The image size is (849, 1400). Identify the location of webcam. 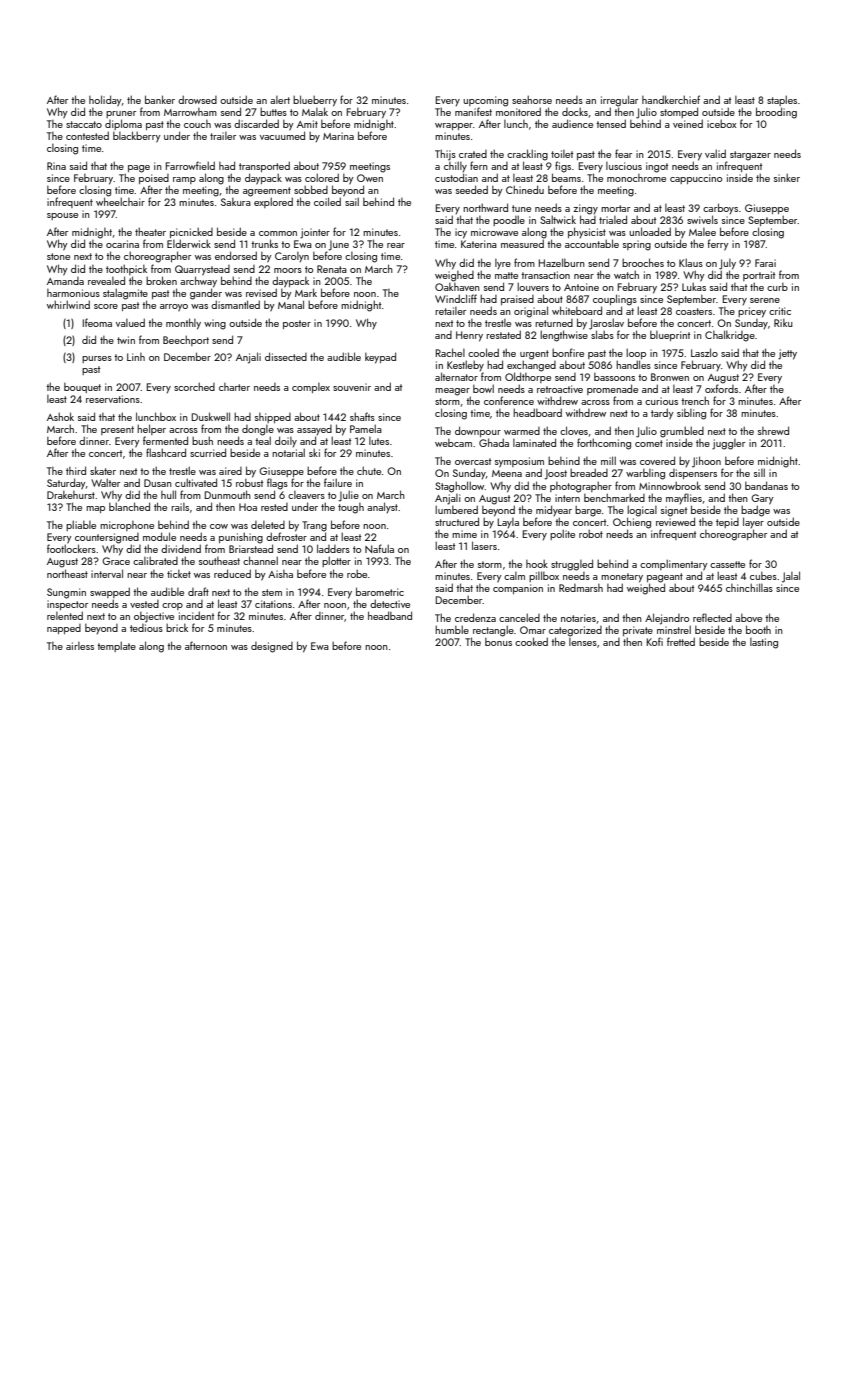
(453, 443).
